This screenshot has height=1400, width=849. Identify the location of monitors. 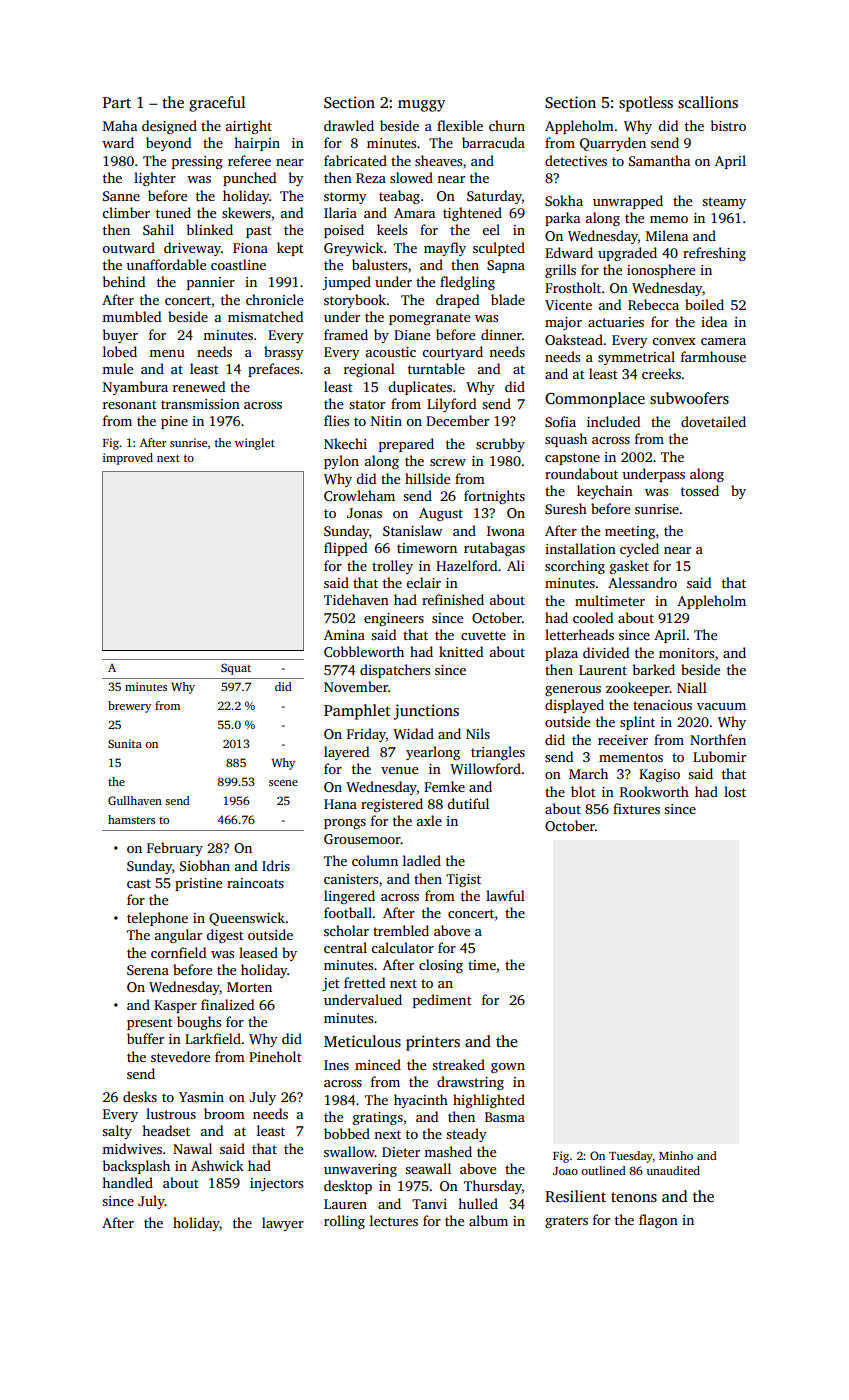
(686, 653).
